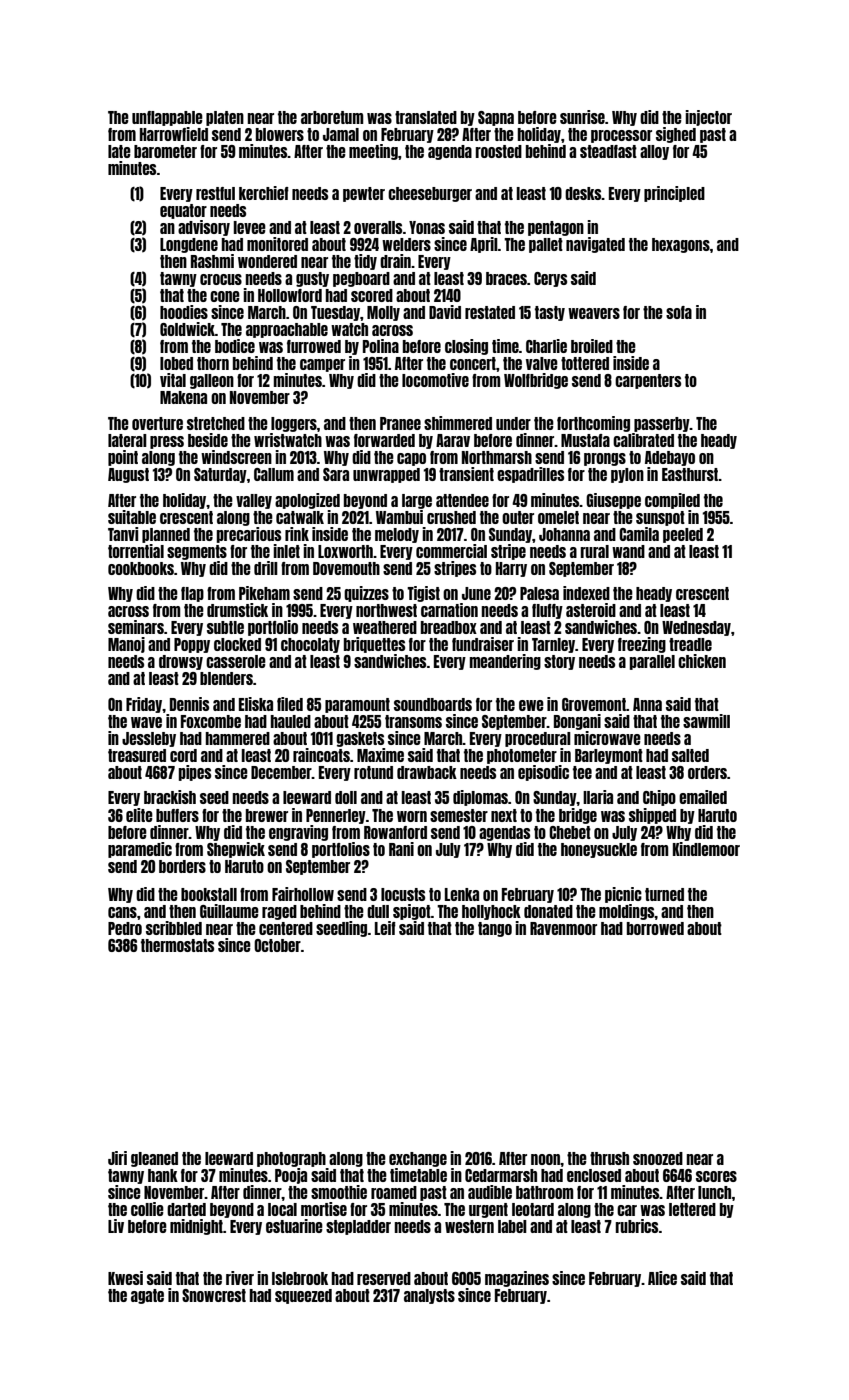 The image size is (849, 1400). What do you see at coordinates (395, 832) in the page?
I see `Rowanford` at bounding box center [395, 832].
